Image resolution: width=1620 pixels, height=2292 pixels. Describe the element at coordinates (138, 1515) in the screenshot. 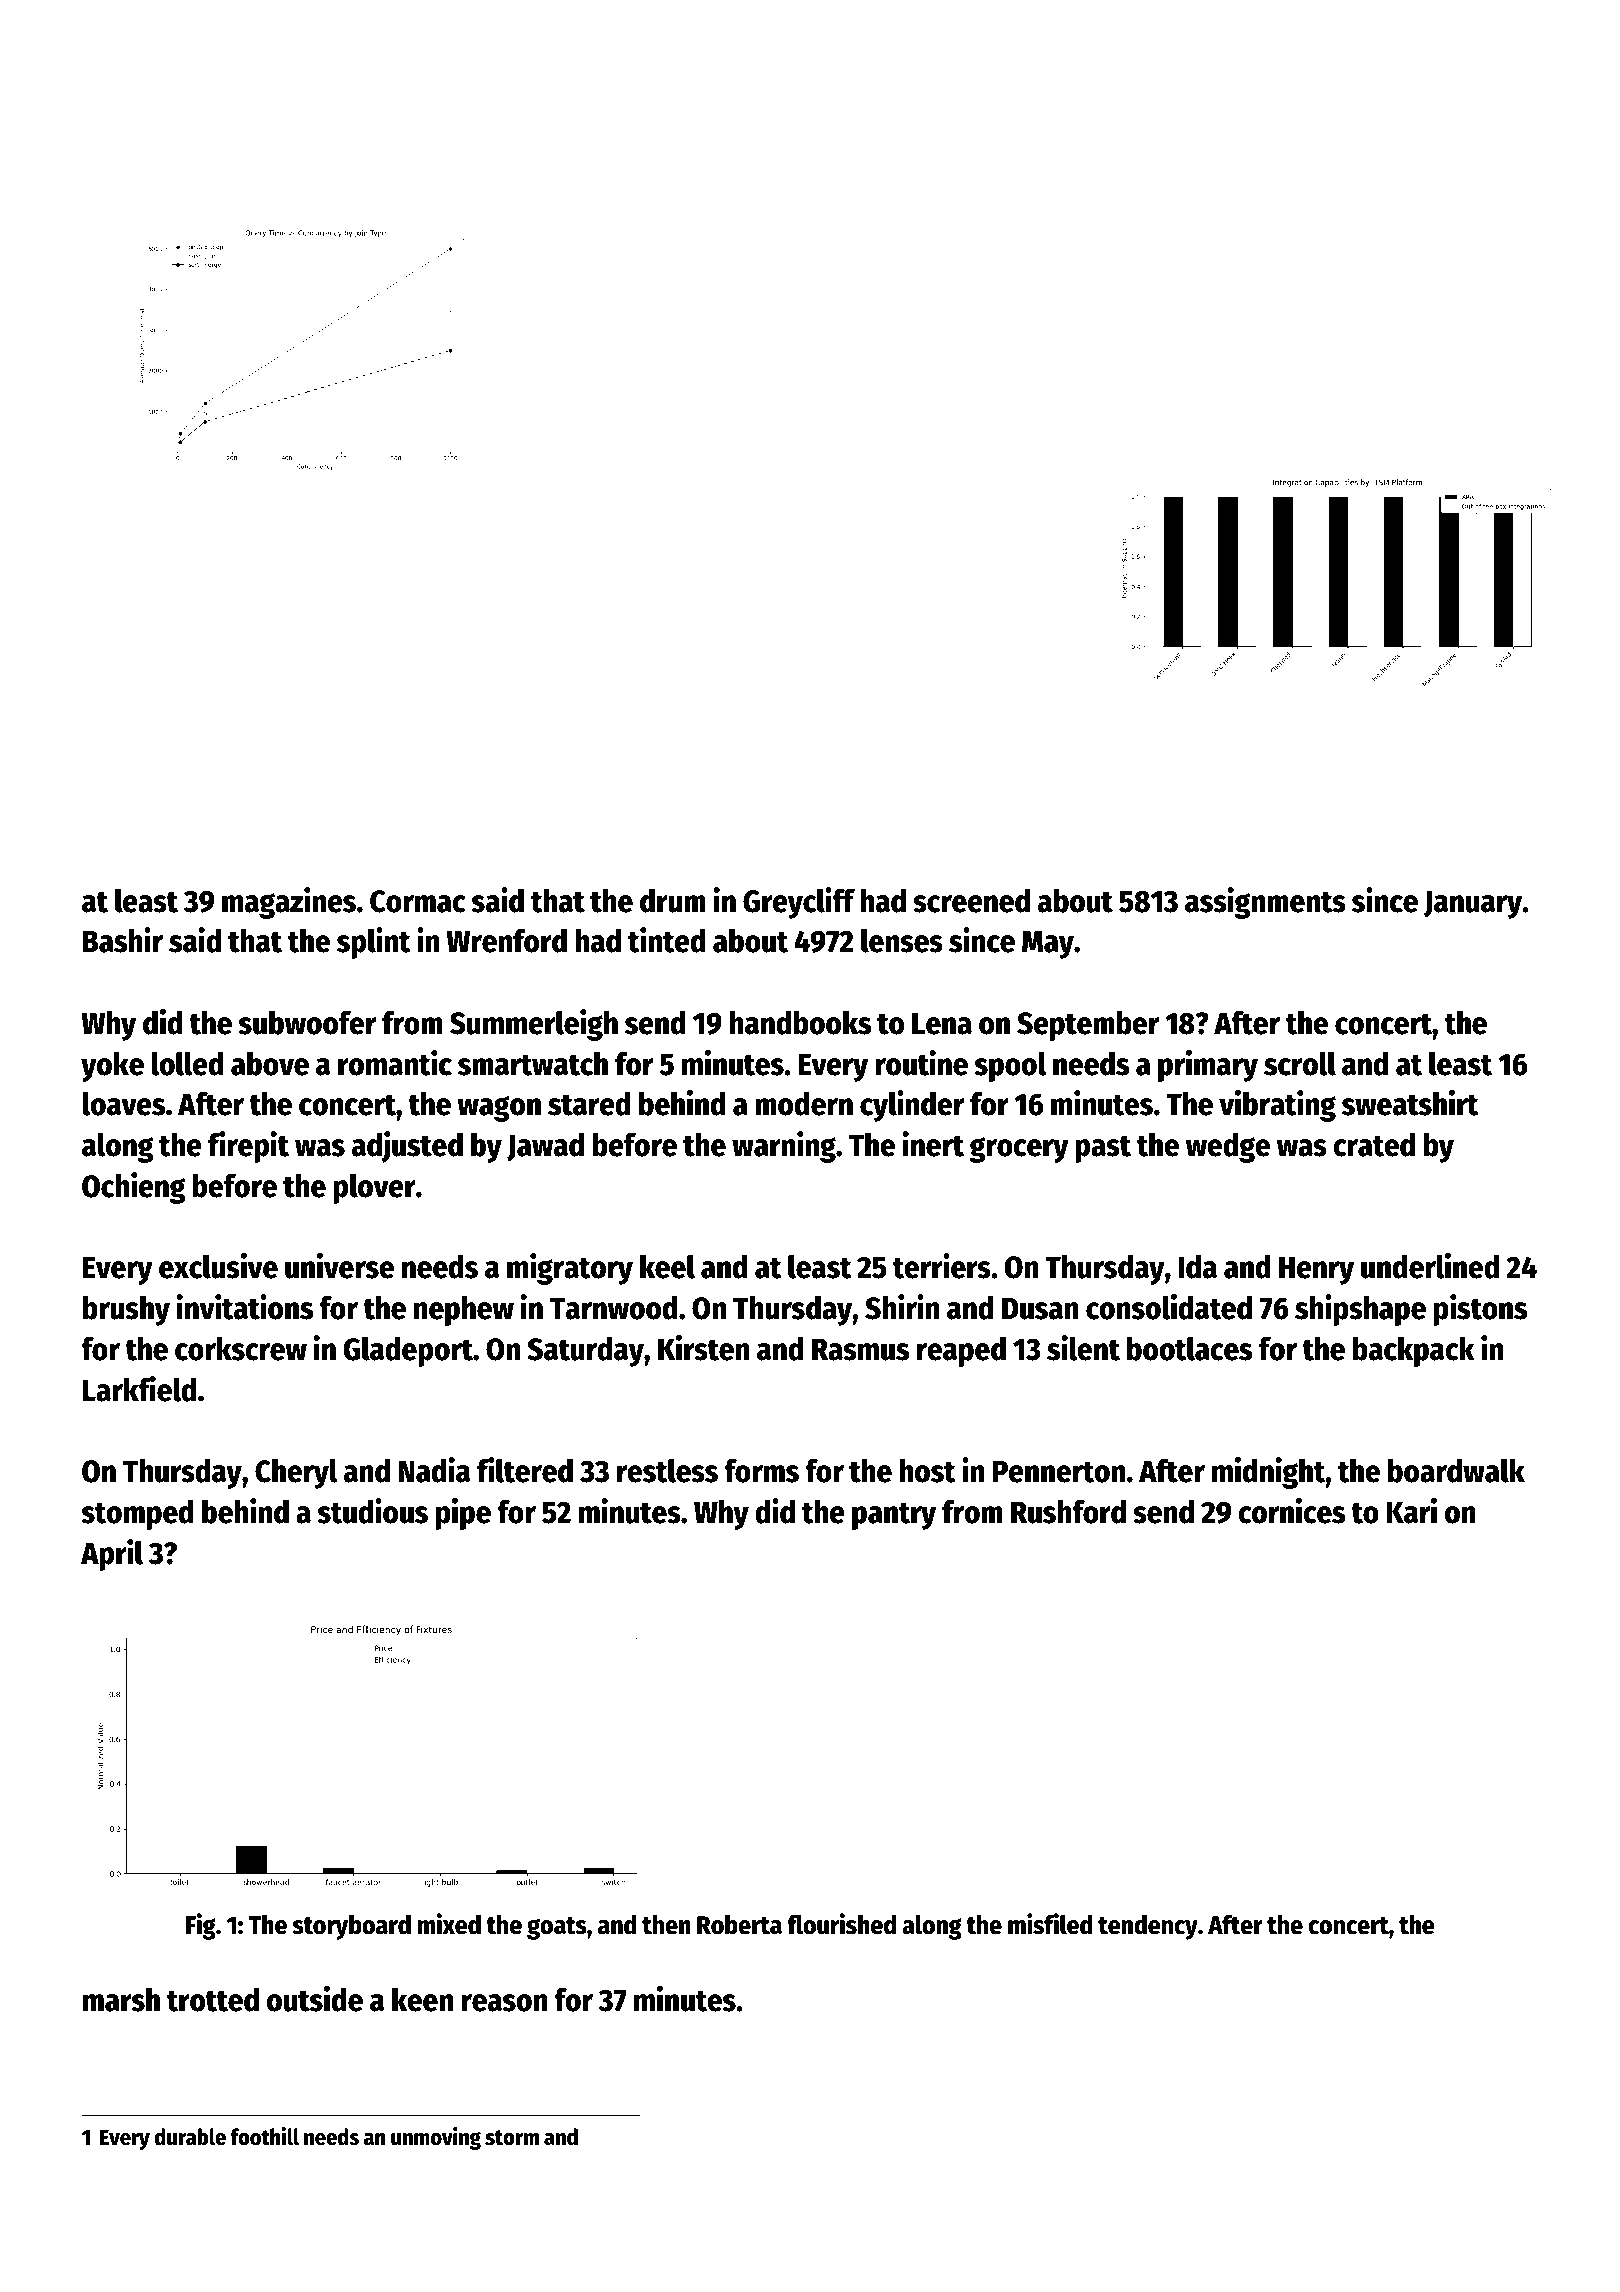

I see `stomped` at that location.
